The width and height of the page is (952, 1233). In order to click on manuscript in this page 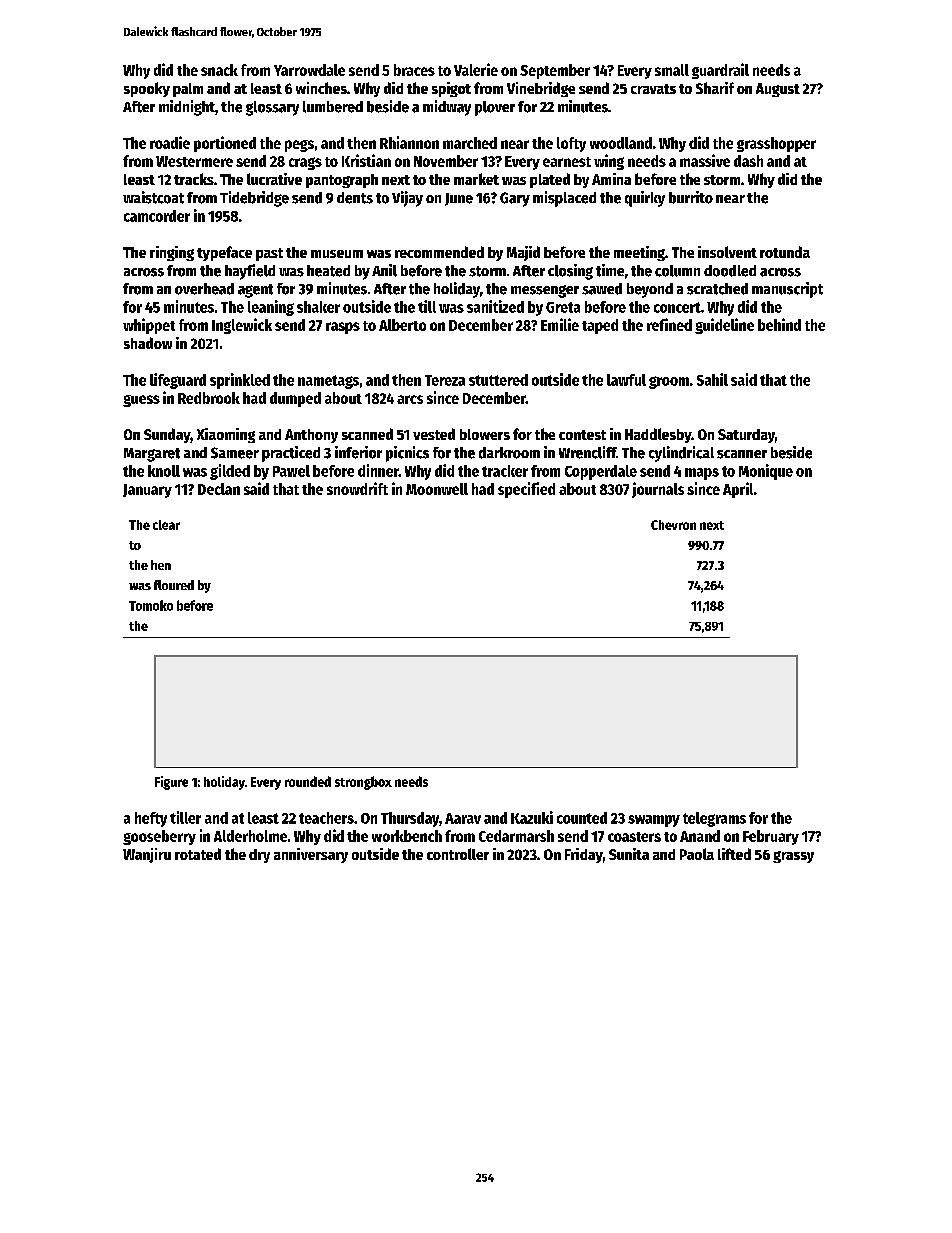, I will do `click(787, 290)`.
